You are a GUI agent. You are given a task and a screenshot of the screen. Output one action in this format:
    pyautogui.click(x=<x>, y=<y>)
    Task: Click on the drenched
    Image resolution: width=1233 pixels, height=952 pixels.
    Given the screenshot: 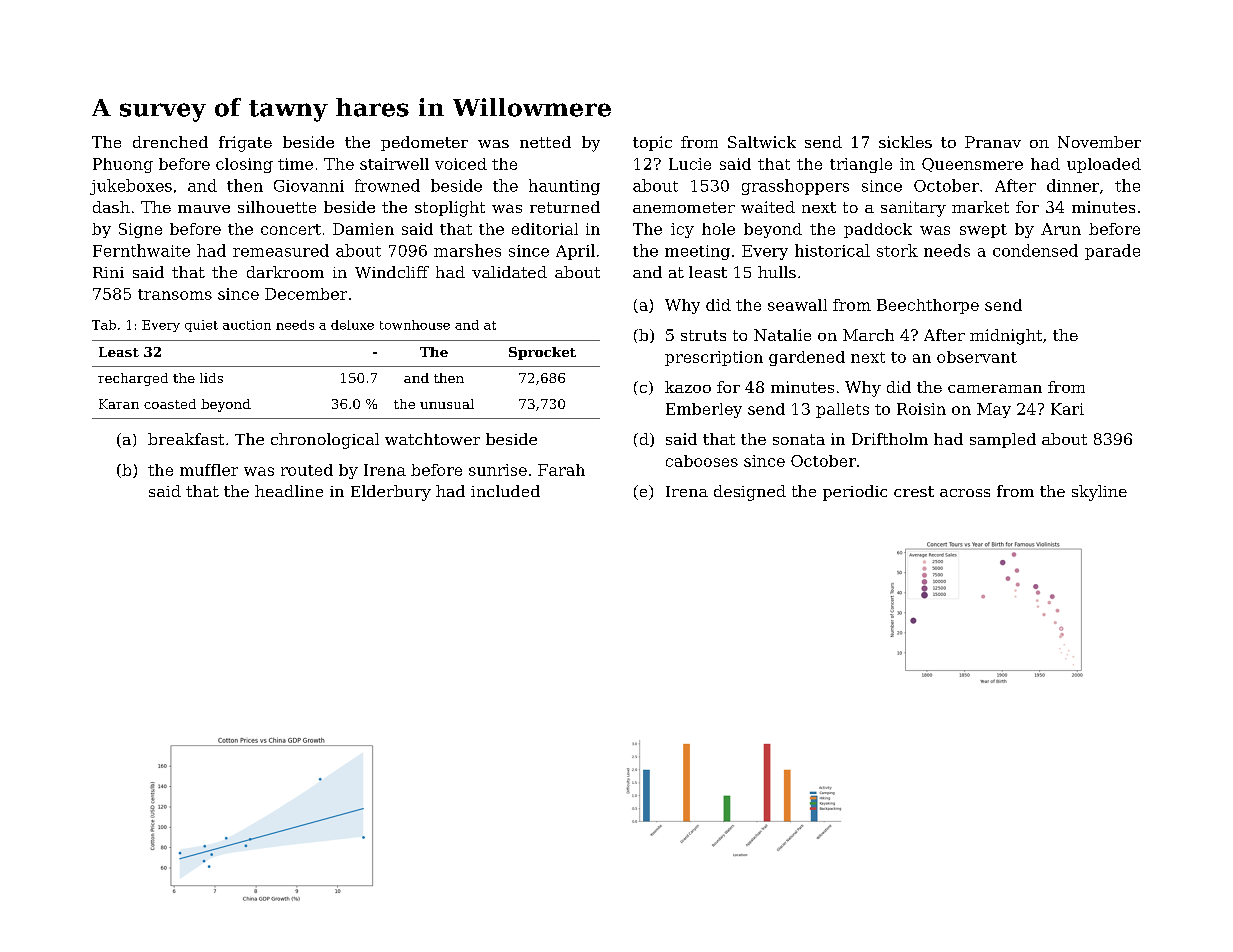 What is the action you would take?
    pyautogui.click(x=170, y=142)
